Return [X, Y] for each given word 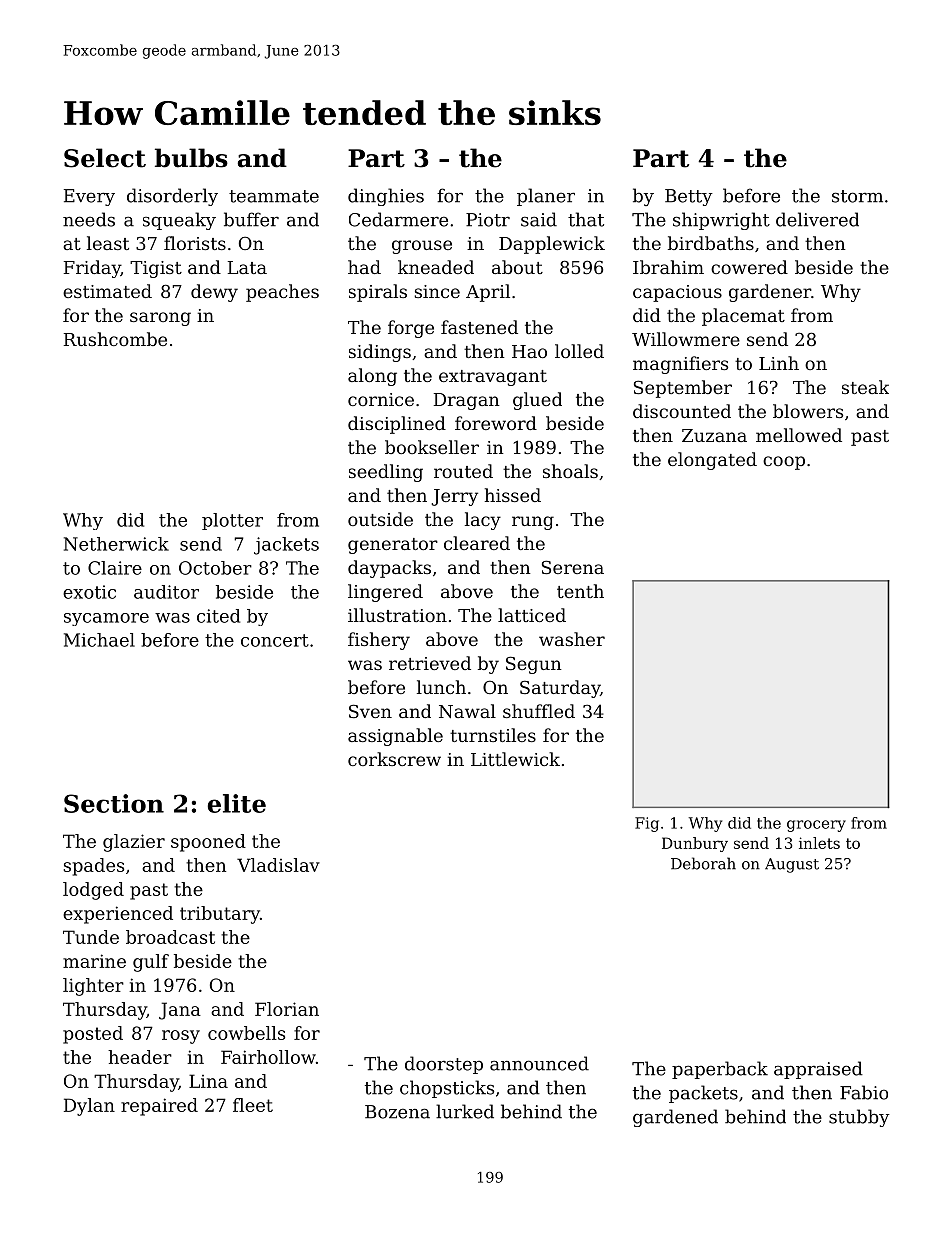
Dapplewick [552, 245]
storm [857, 196]
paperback [720, 1070]
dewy [214, 293]
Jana [180, 1011]
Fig [647, 824]
